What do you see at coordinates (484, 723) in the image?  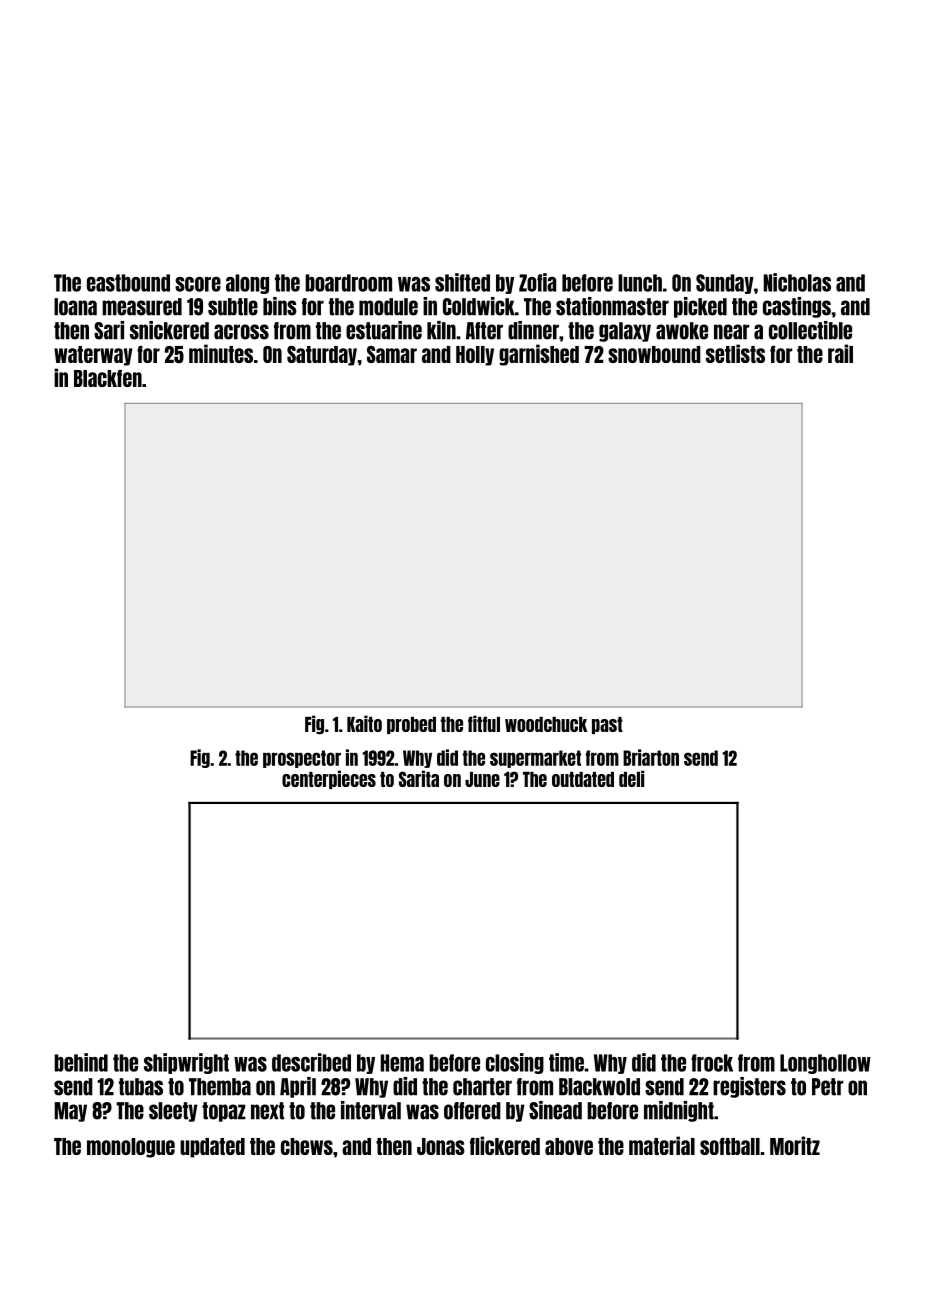 I see `fitful` at bounding box center [484, 723].
